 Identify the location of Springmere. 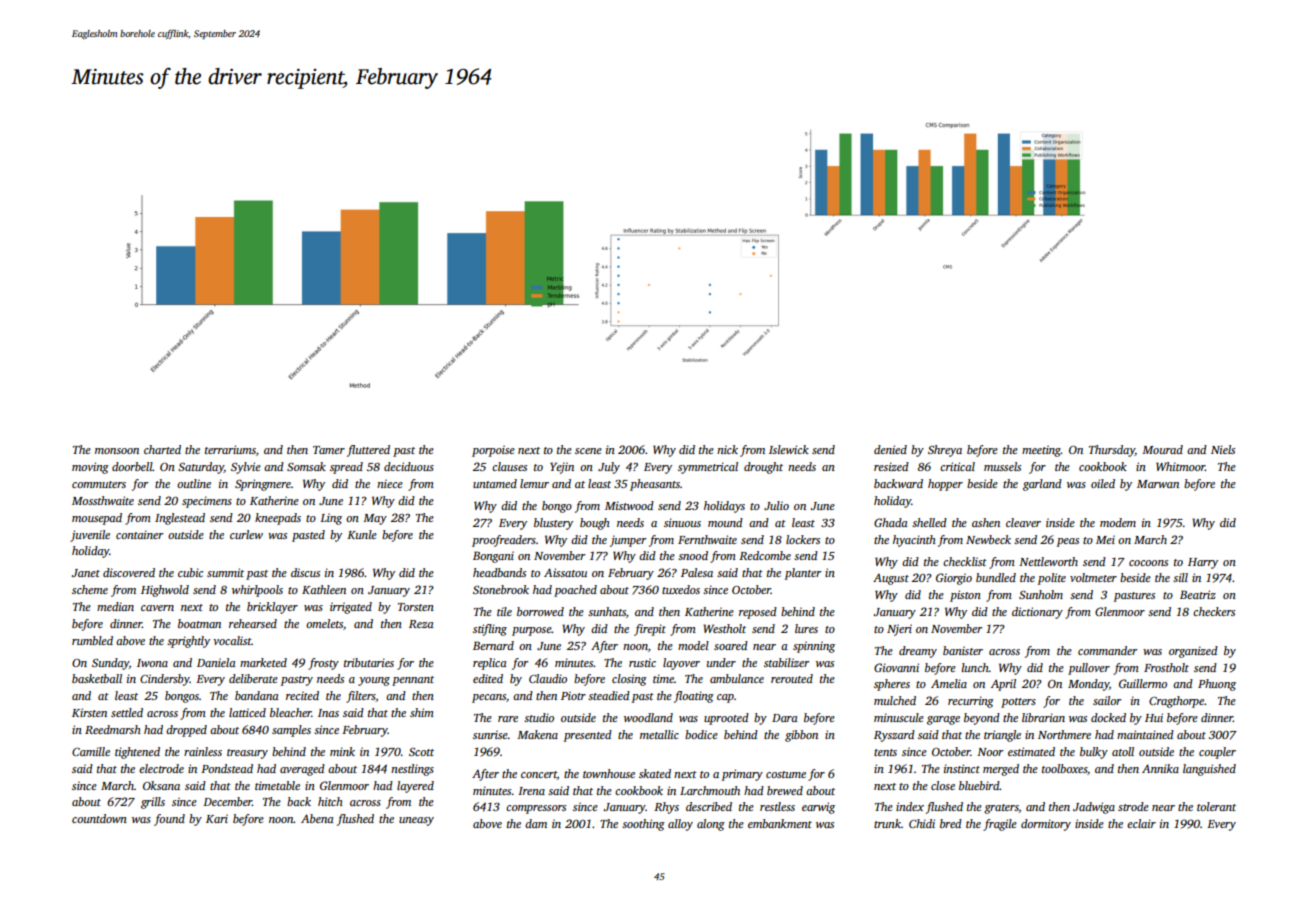
(263, 485).
